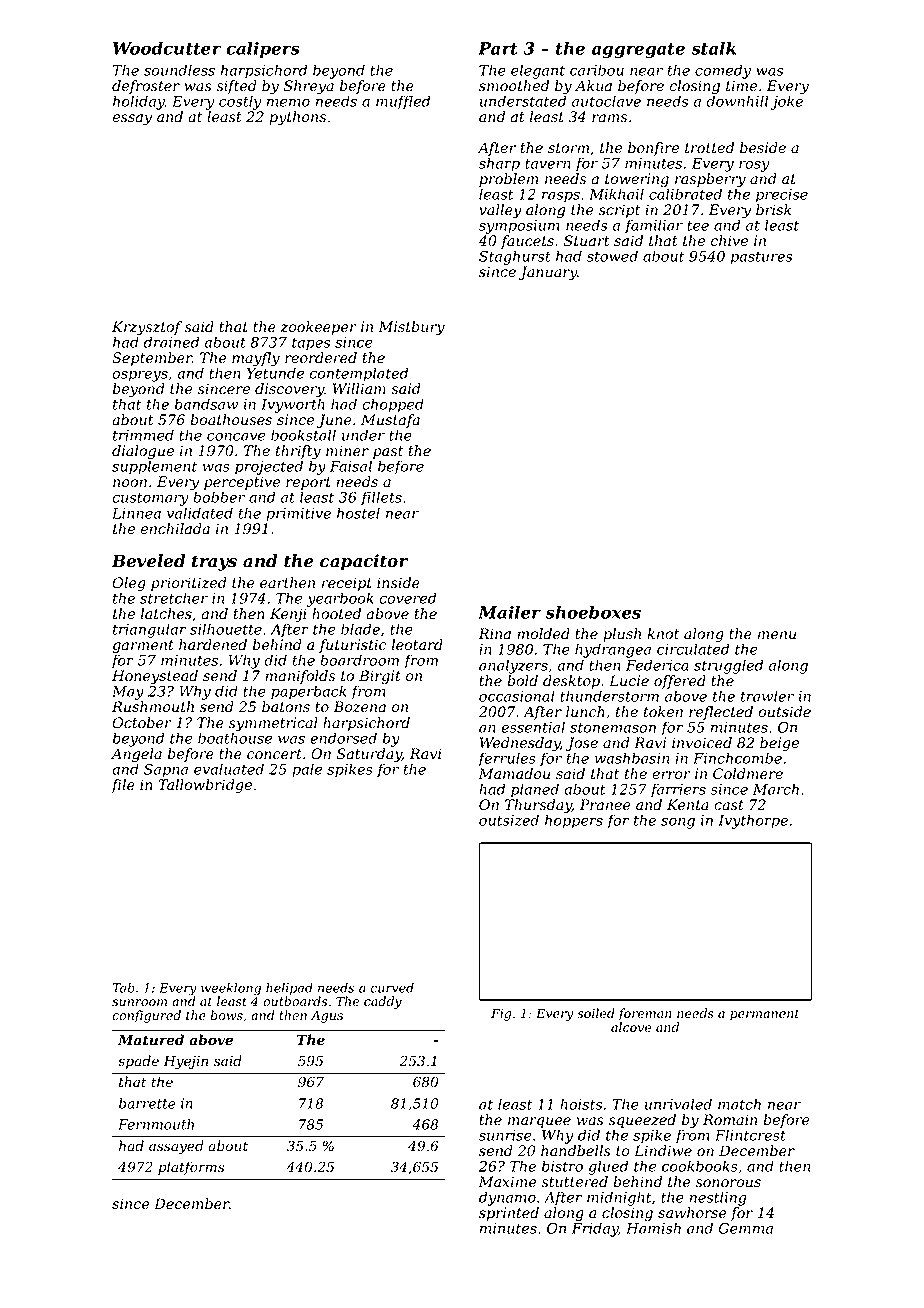  What do you see at coordinates (307, 770) in the screenshot?
I see `pale` at bounding box center [307, 770].
